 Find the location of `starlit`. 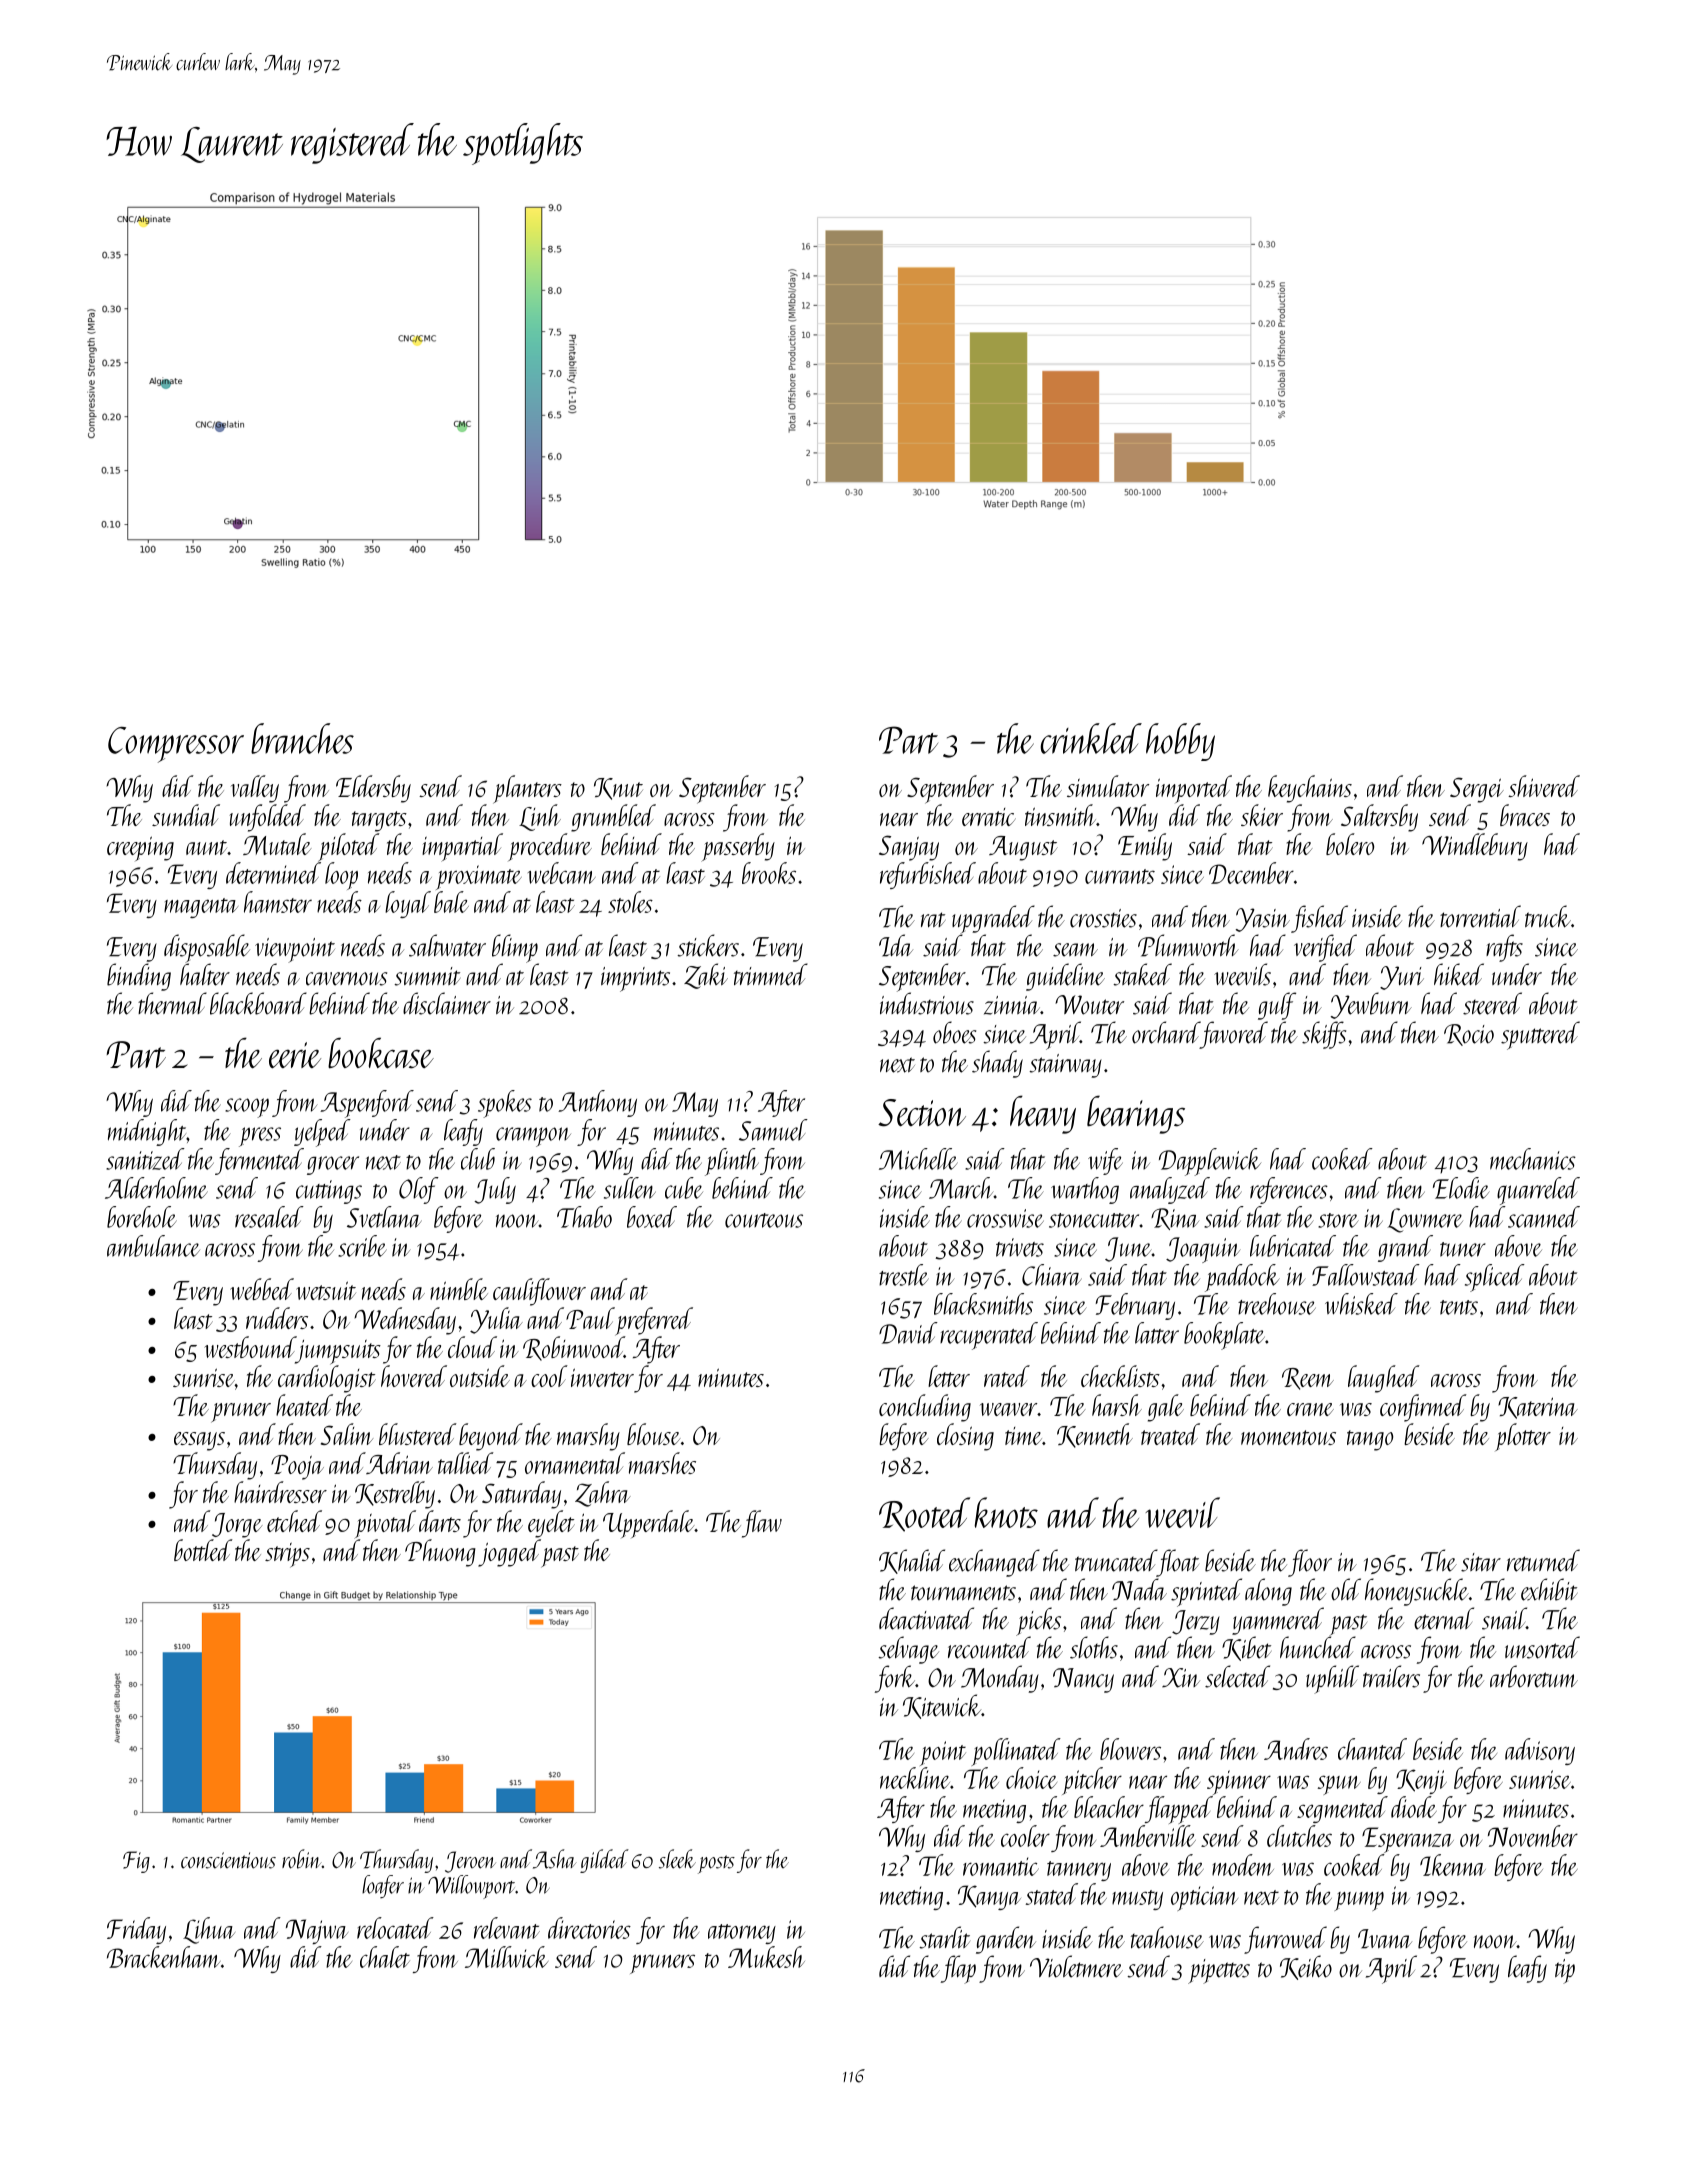

starlit is located at coordinates (944, 1937).
